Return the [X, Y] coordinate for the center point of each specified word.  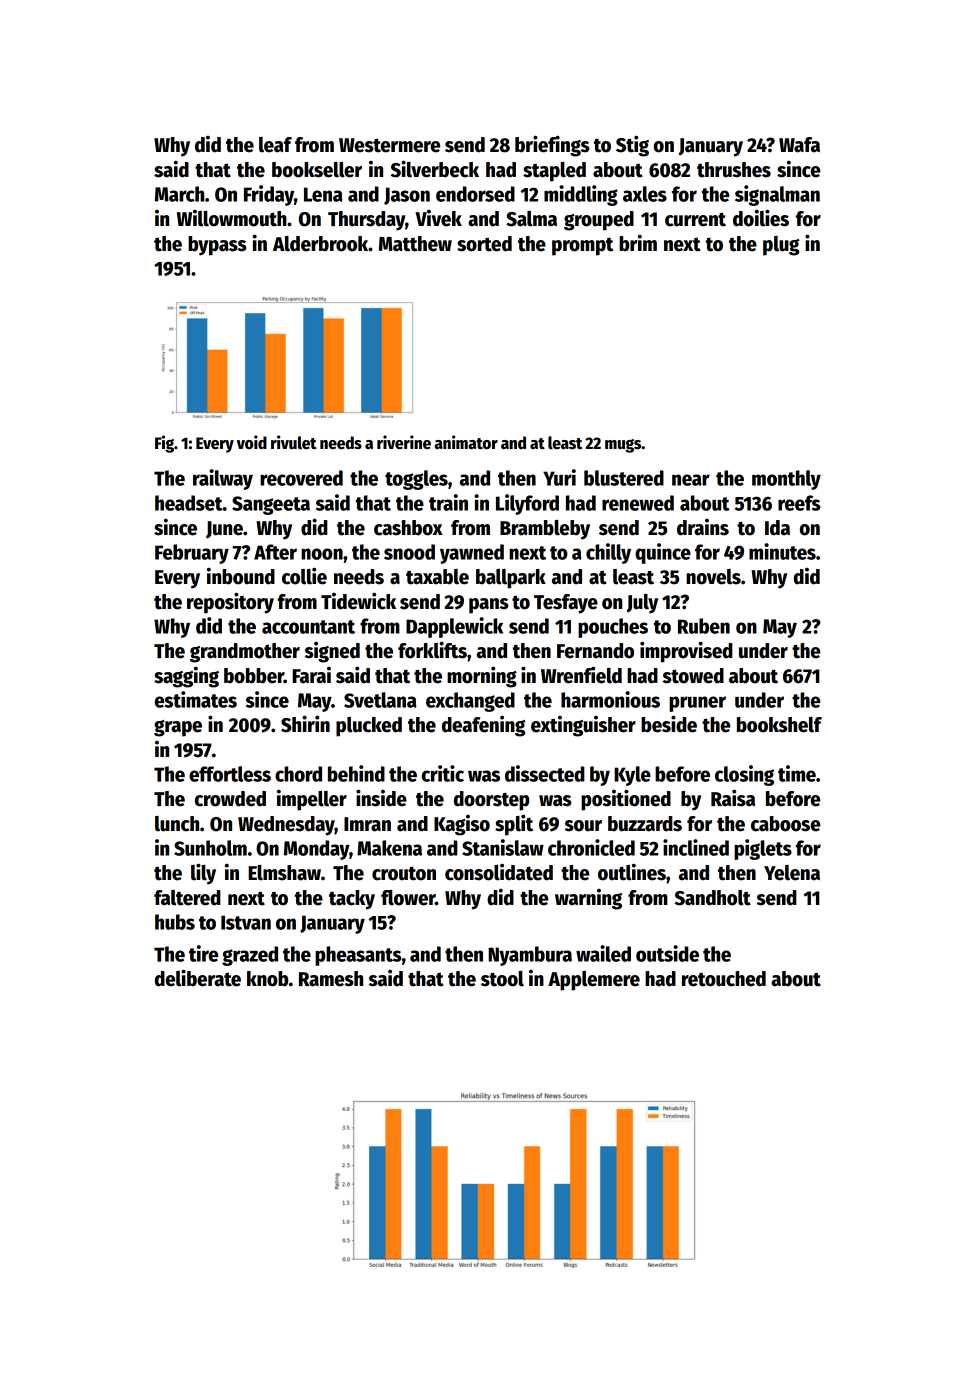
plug [781, 246]
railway [223, 479]
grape [178, 728]
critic [443, 773]
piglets [763, 849]
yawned [472, 554]
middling [581, 195]
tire [203, 953]
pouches [613, 628]
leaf [275, 145]
